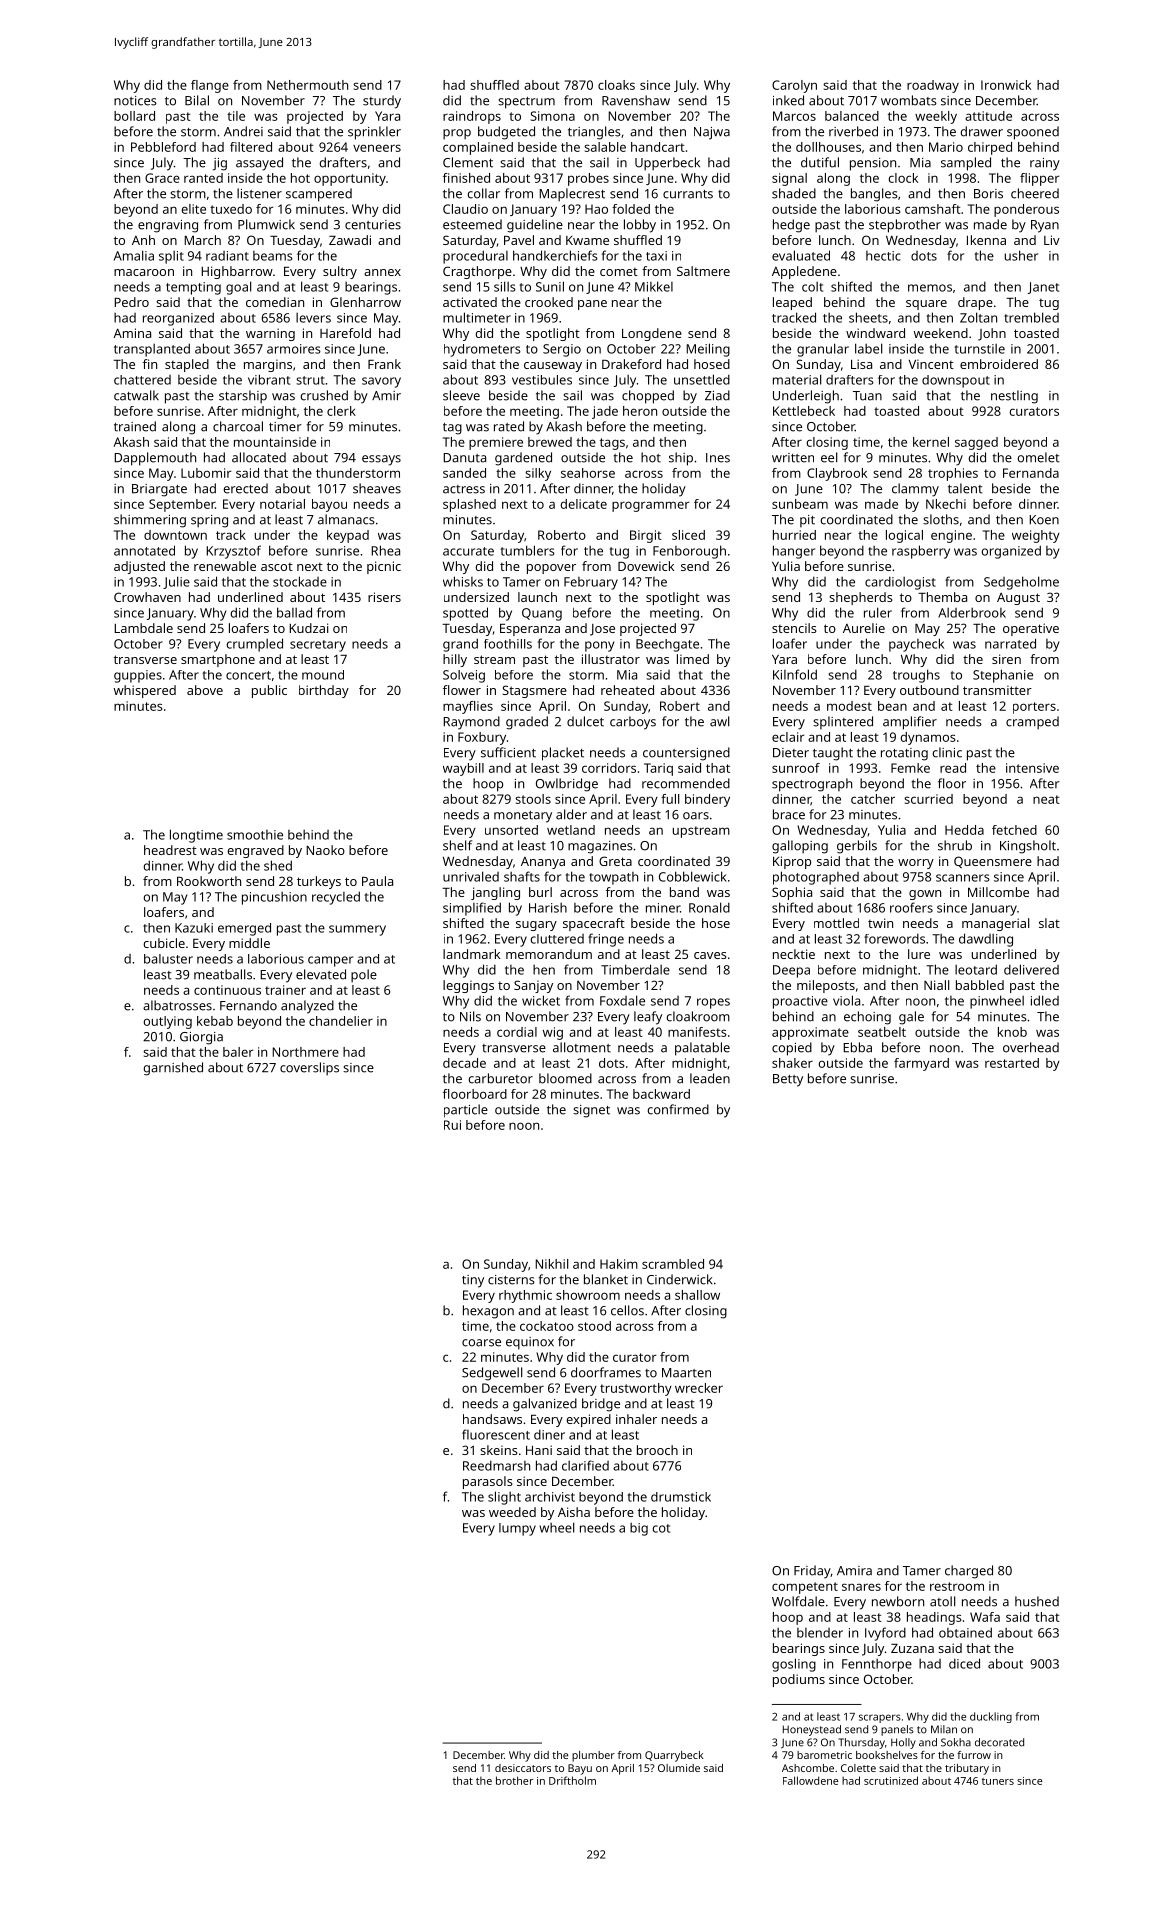  Describe the element at coordinates (933, 86) in the image. I see `roadway` at that location.
